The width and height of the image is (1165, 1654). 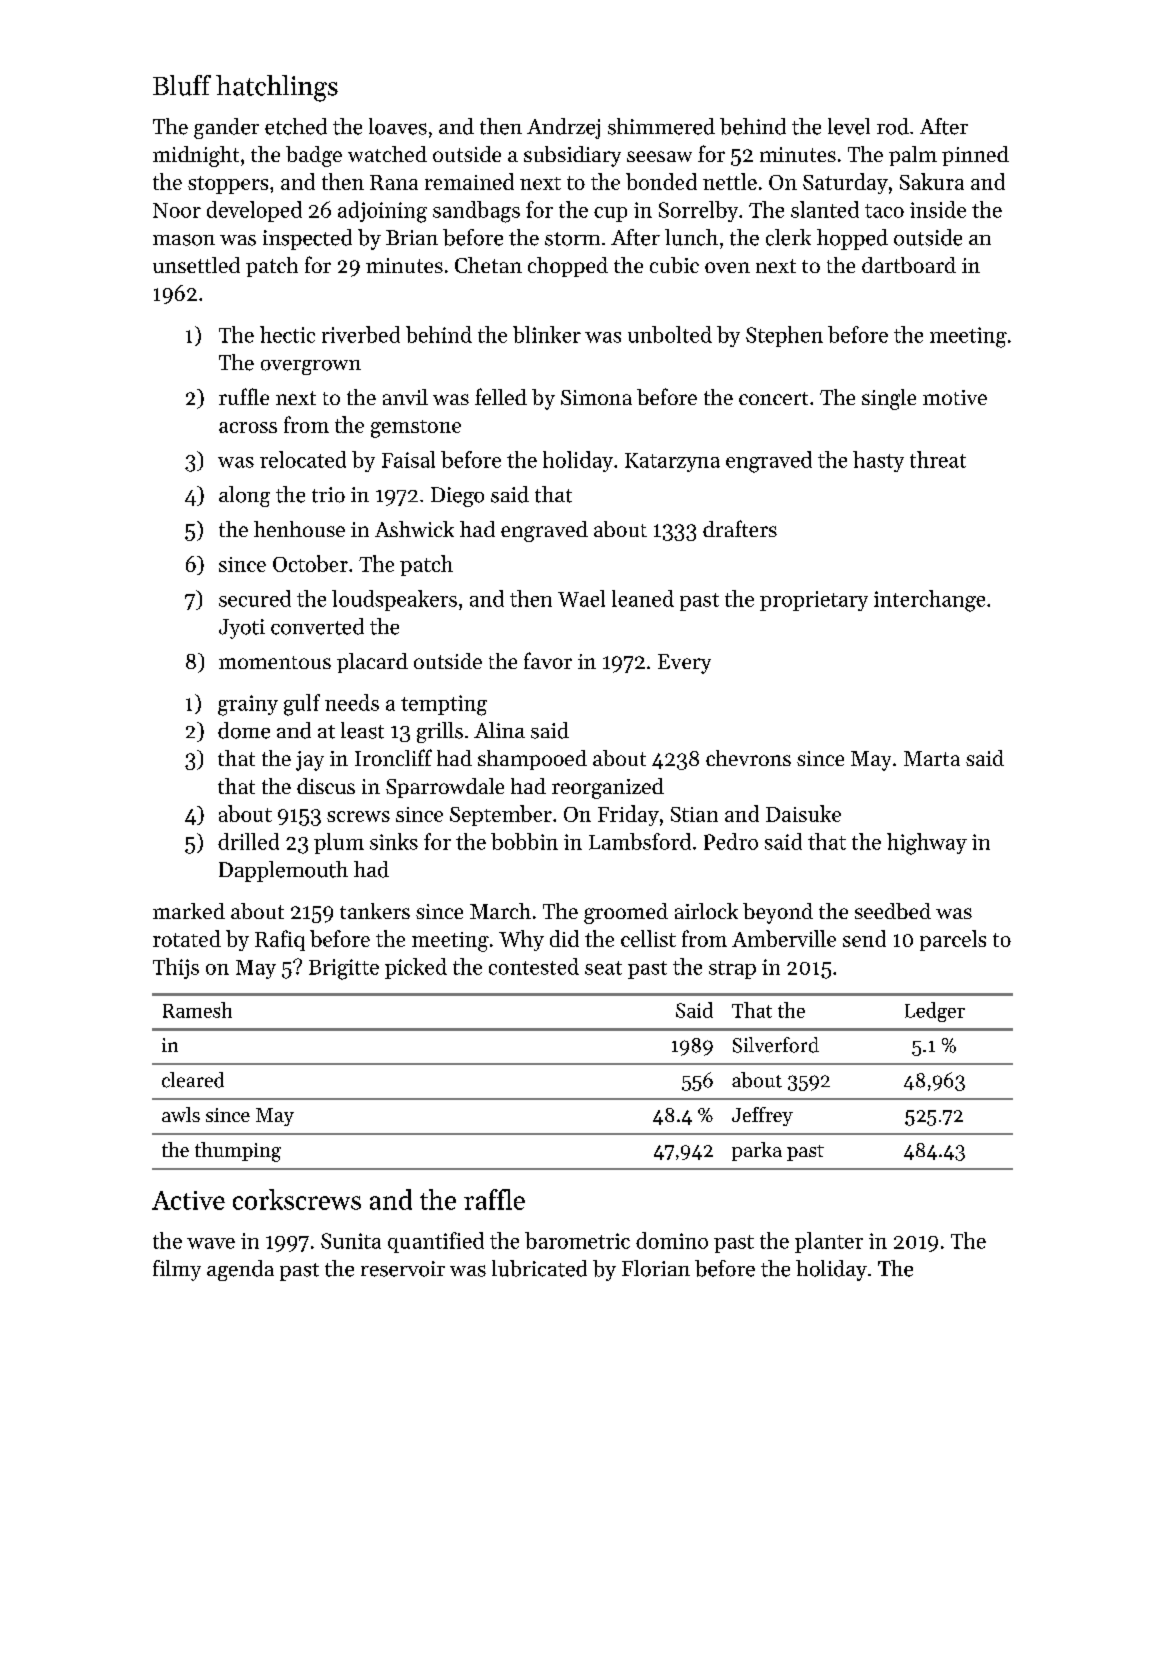 What do you see at coordinates (608, 788) in the image?
I see `reorganized` at bounding box center [608, 788].
